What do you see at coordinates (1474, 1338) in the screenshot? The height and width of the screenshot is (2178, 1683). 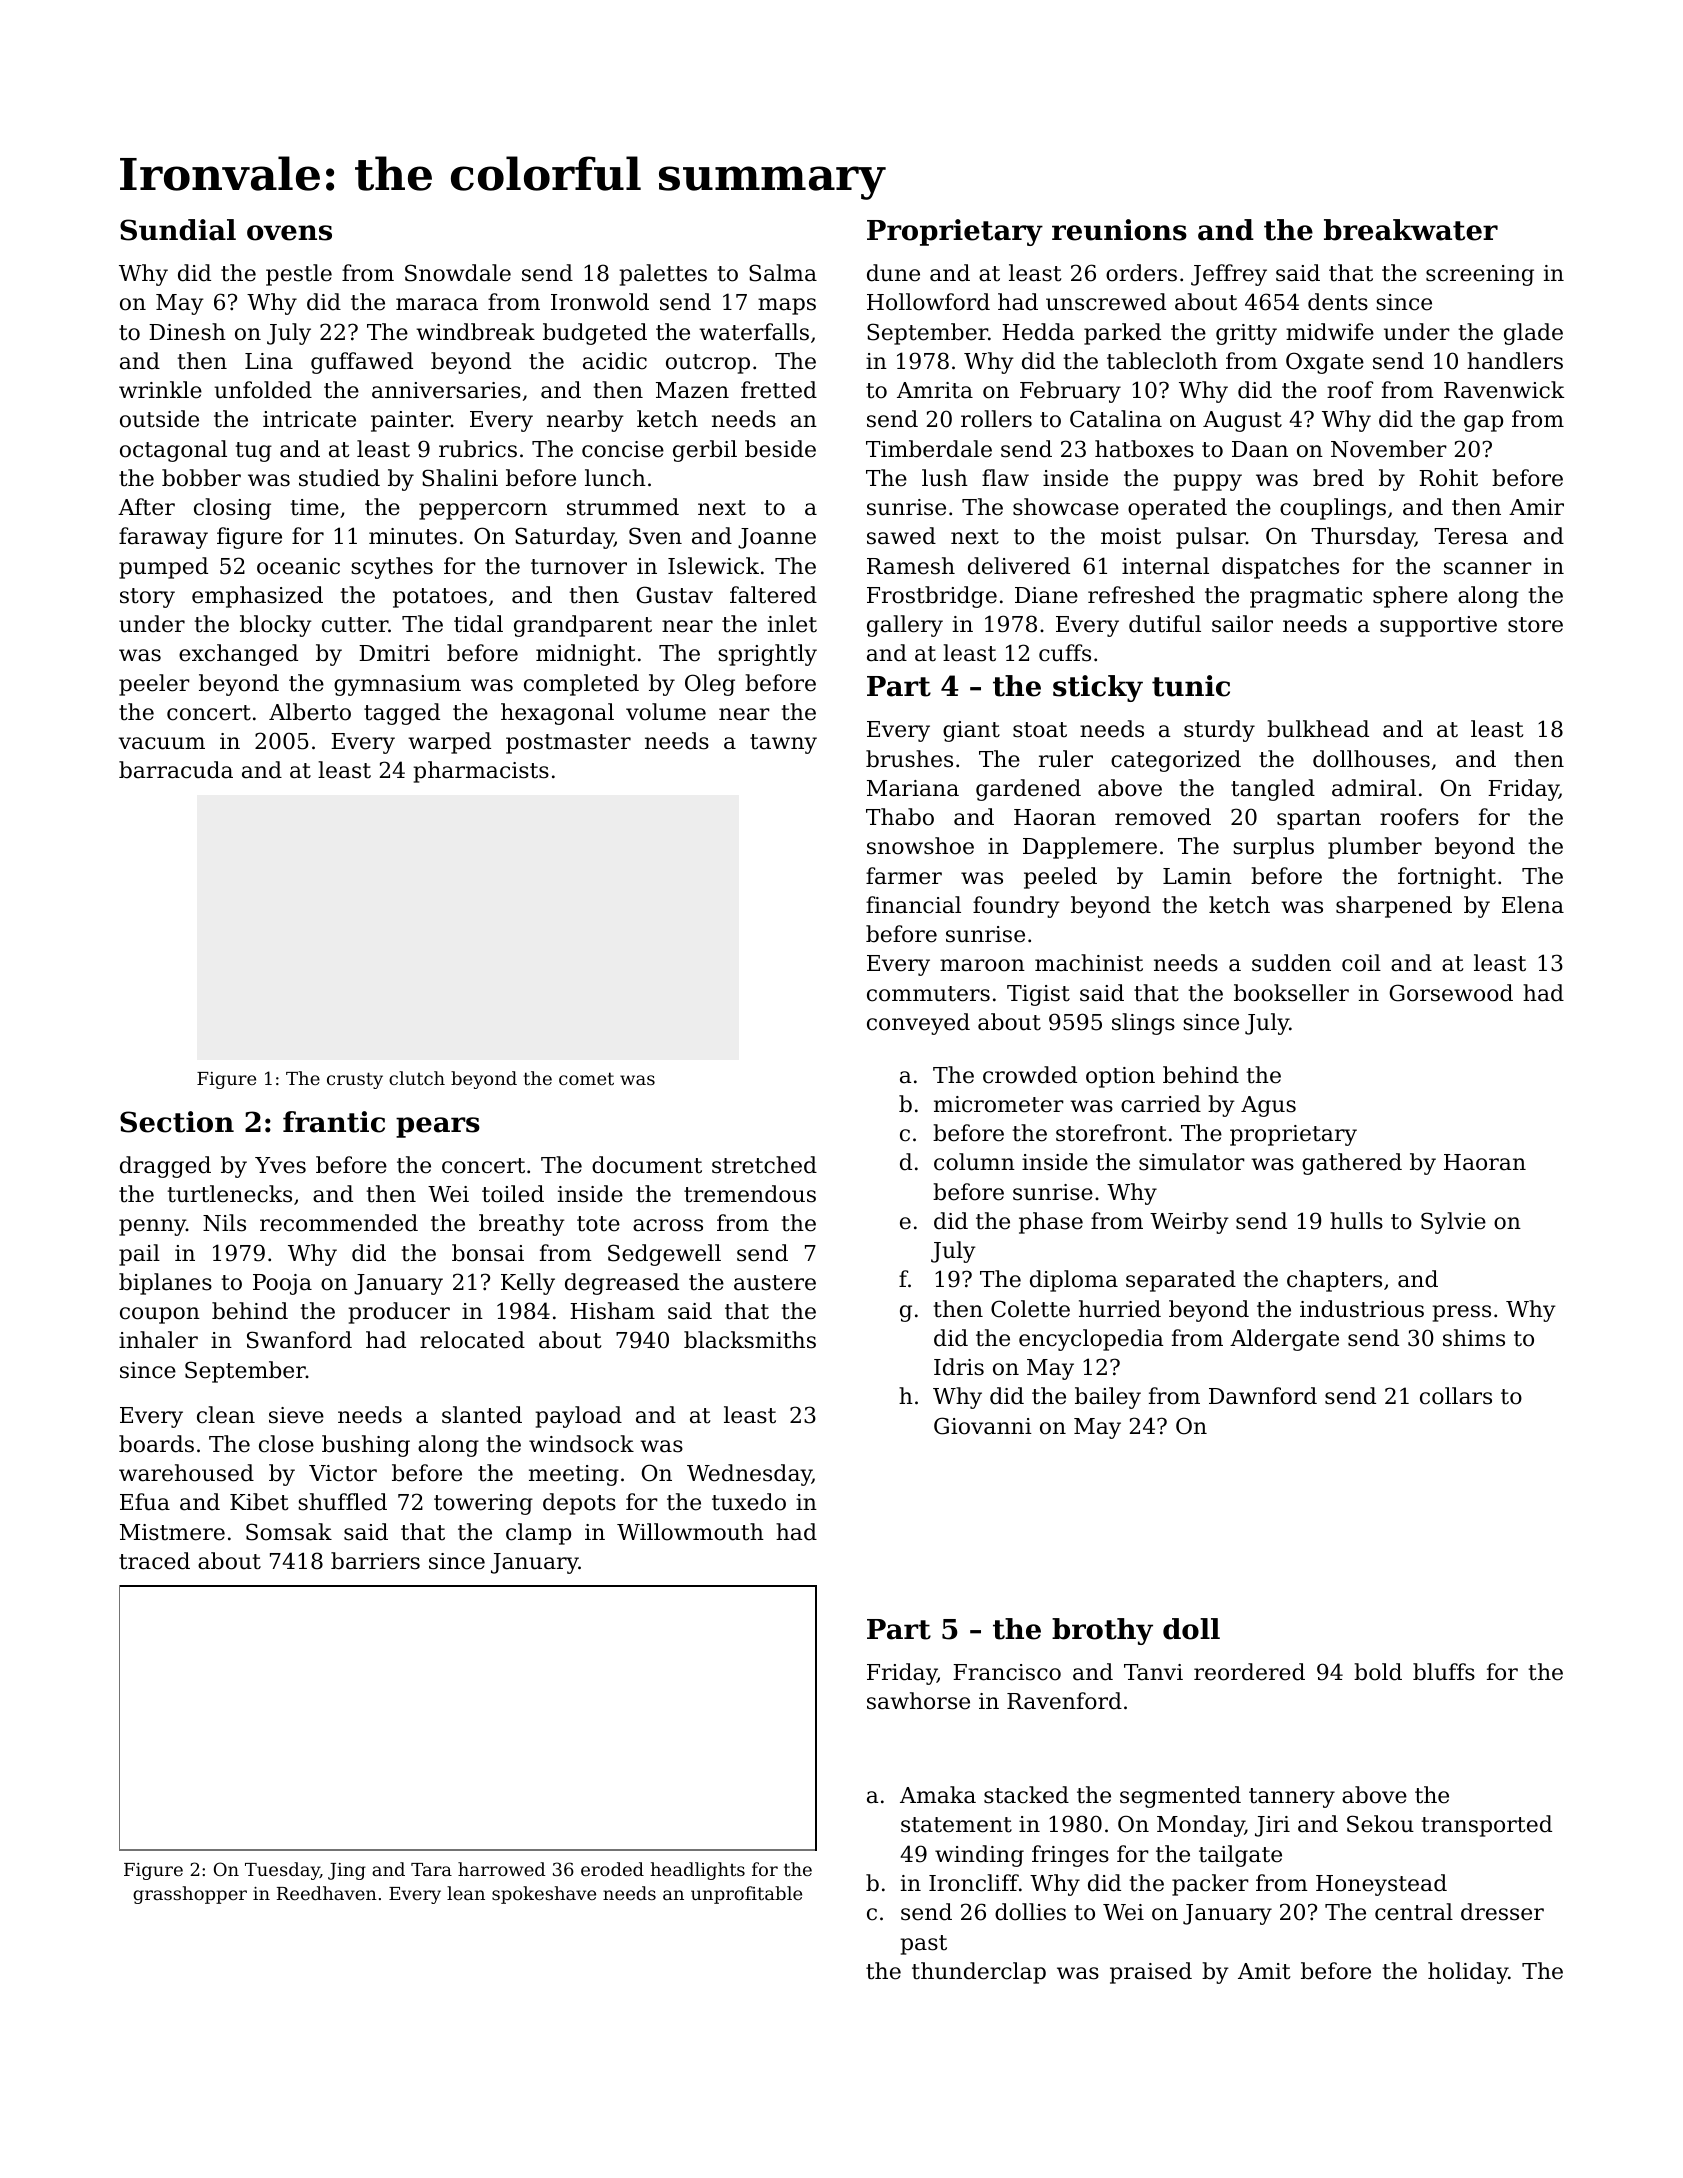 I see `shims` at bounding box center [1474, 1338].
